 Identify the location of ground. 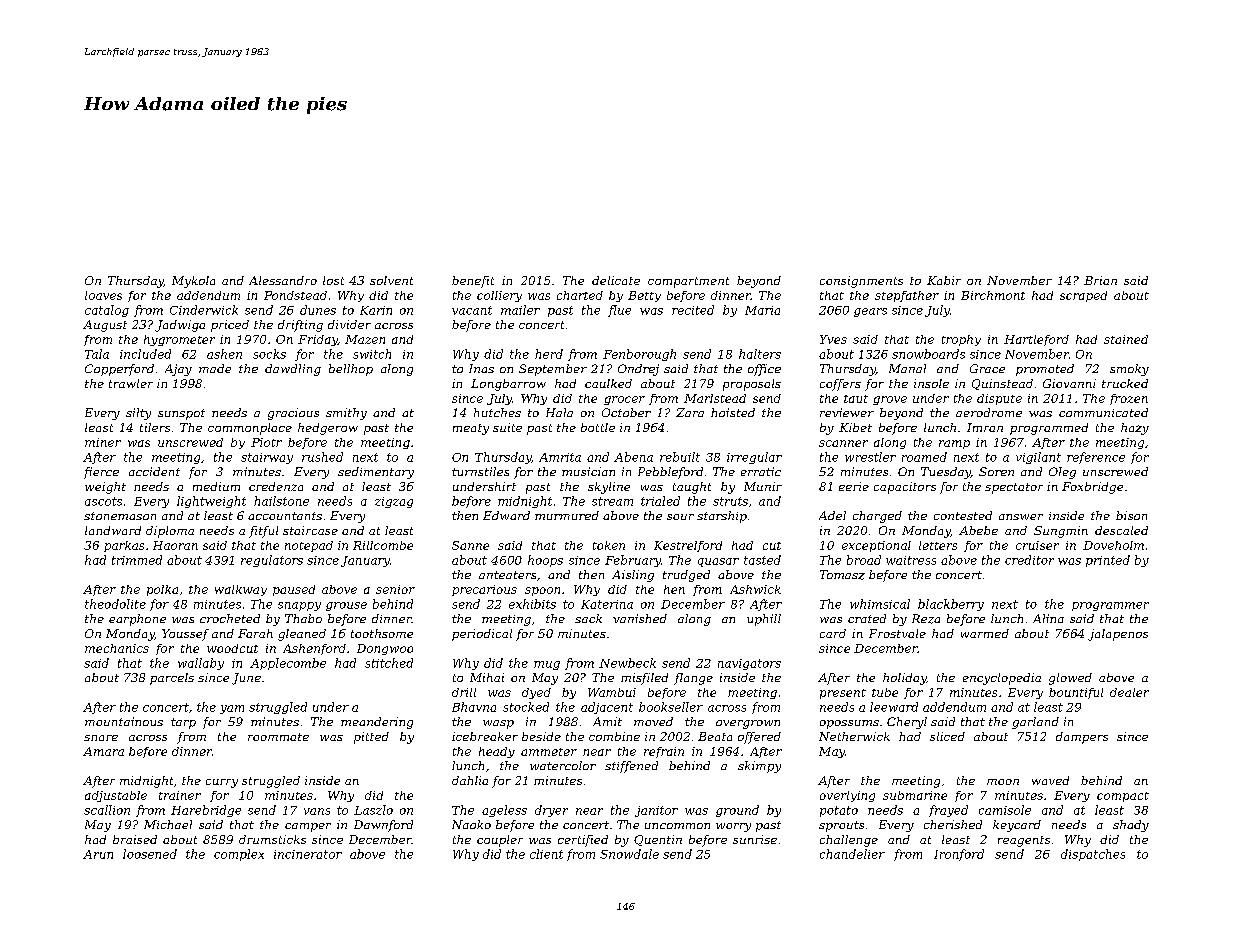
(737, 811).
